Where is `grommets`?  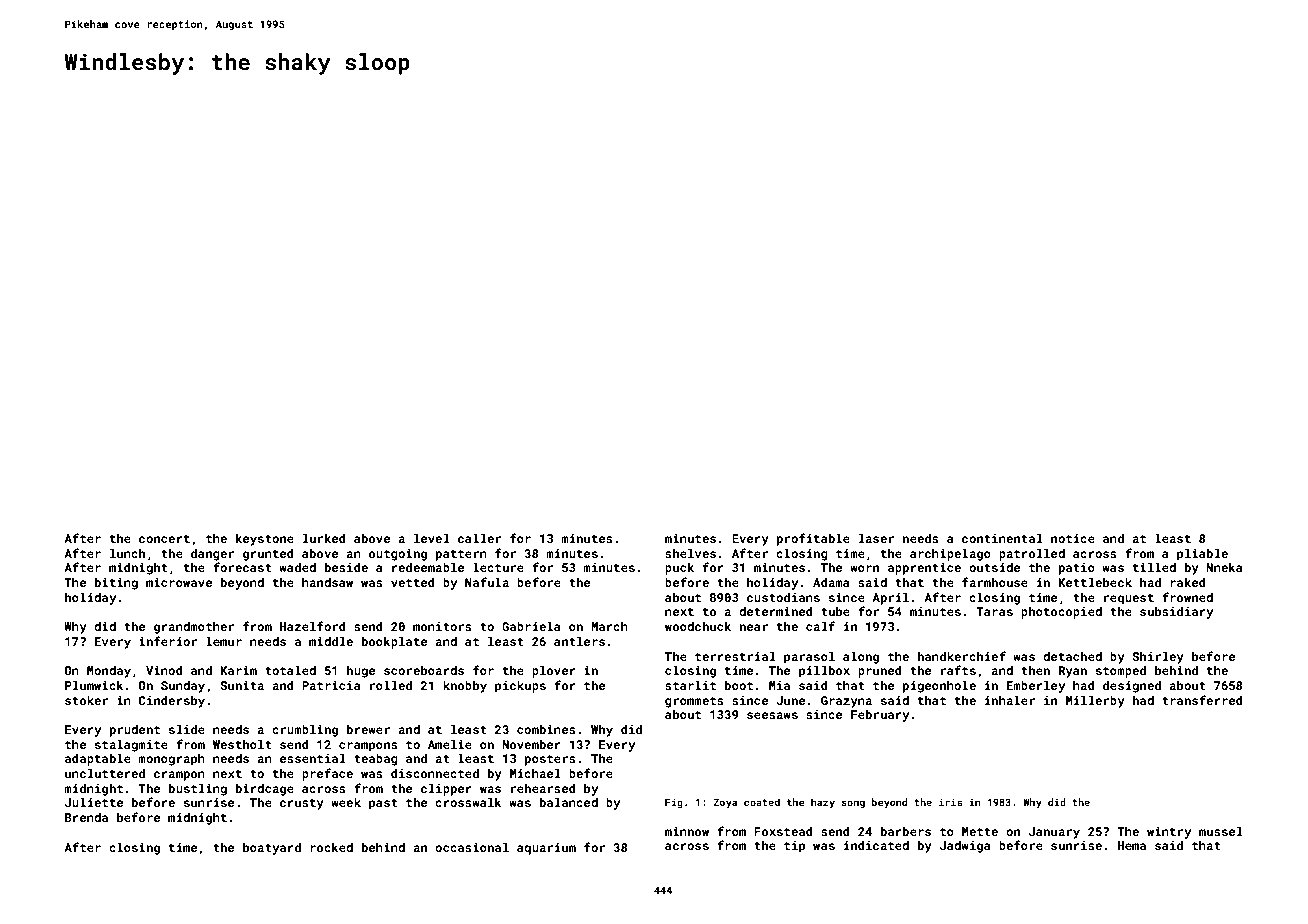 grommets is located at coordinates (694, 702).
